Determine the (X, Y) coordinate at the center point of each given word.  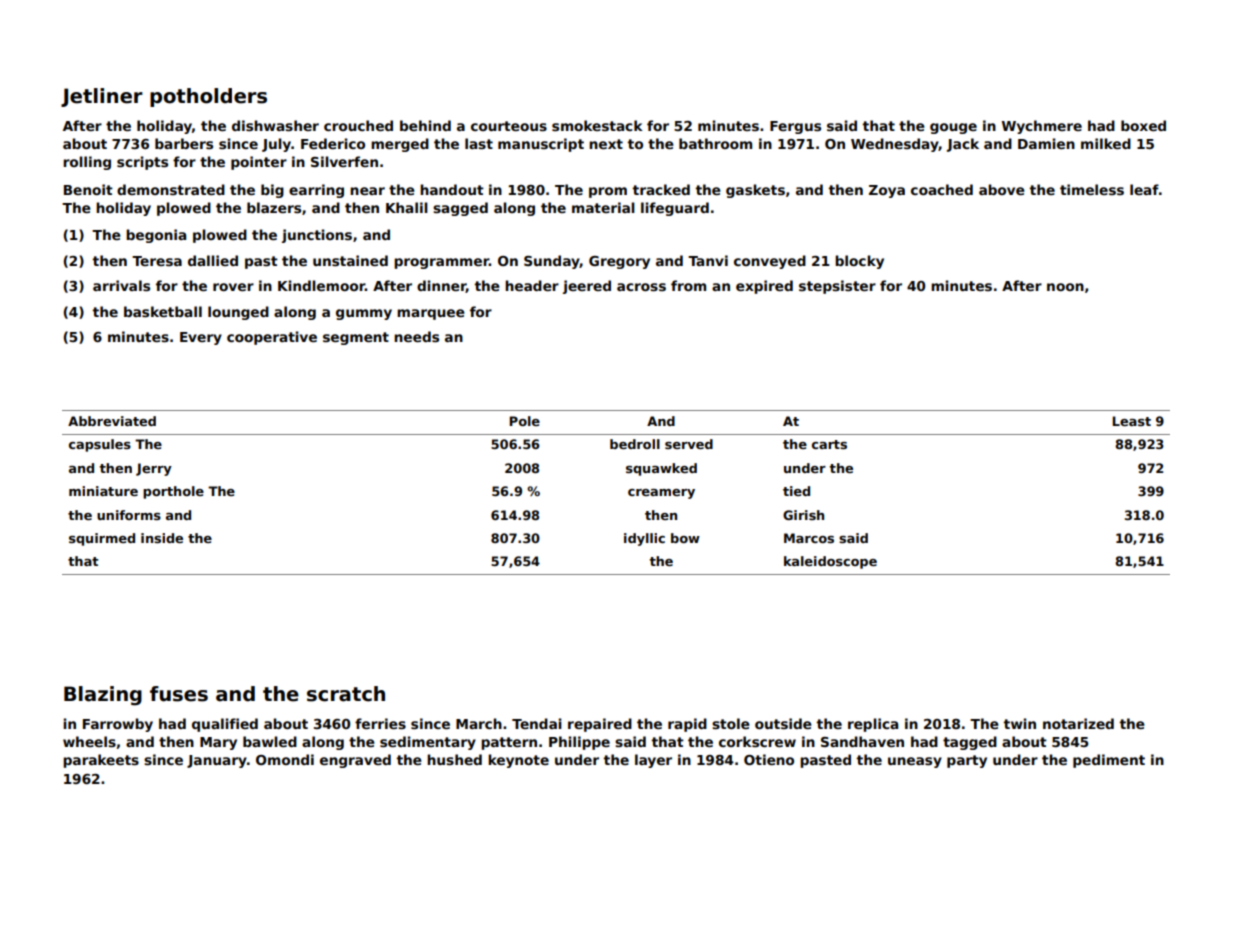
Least (1131, 421)
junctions (317, 236)
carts (829, 444)
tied (796, 491)
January (217, 761)
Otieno (769, 759)
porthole (173, 492)
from (688, 285)
